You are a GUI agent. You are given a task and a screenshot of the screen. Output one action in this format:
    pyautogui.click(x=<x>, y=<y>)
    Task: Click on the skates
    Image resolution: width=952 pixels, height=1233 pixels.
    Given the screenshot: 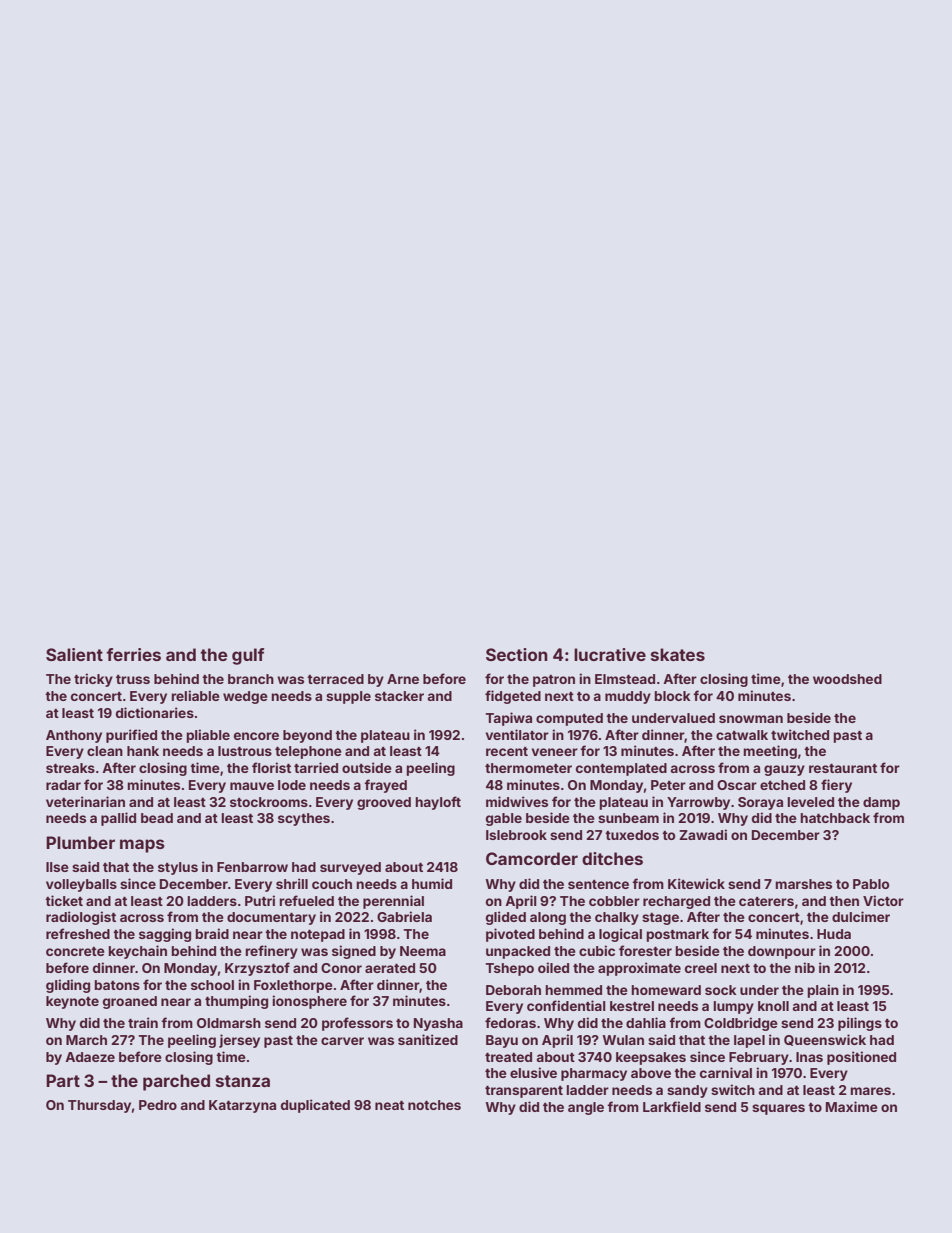 What is the action you would take?
    pyautogui.click(x=678, y=654)
